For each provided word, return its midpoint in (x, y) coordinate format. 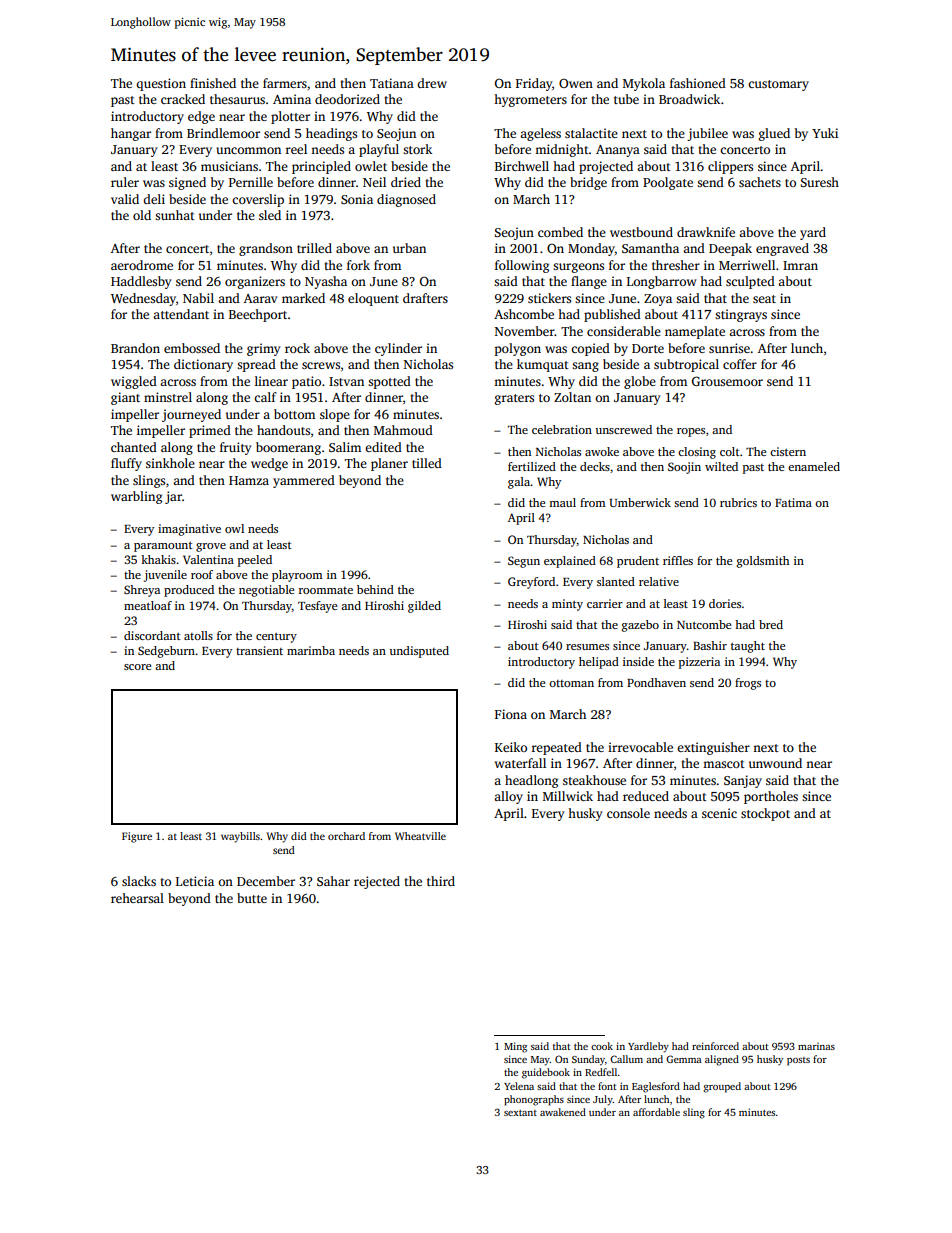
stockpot (765, 814)
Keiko (511, 747)
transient (259, 650)
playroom (297, 576)
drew (432, 83)
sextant (520, 1113)
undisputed (419, 652)
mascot (724, 764)
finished (213, 83)
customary (778, 85)
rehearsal (137, 898)
